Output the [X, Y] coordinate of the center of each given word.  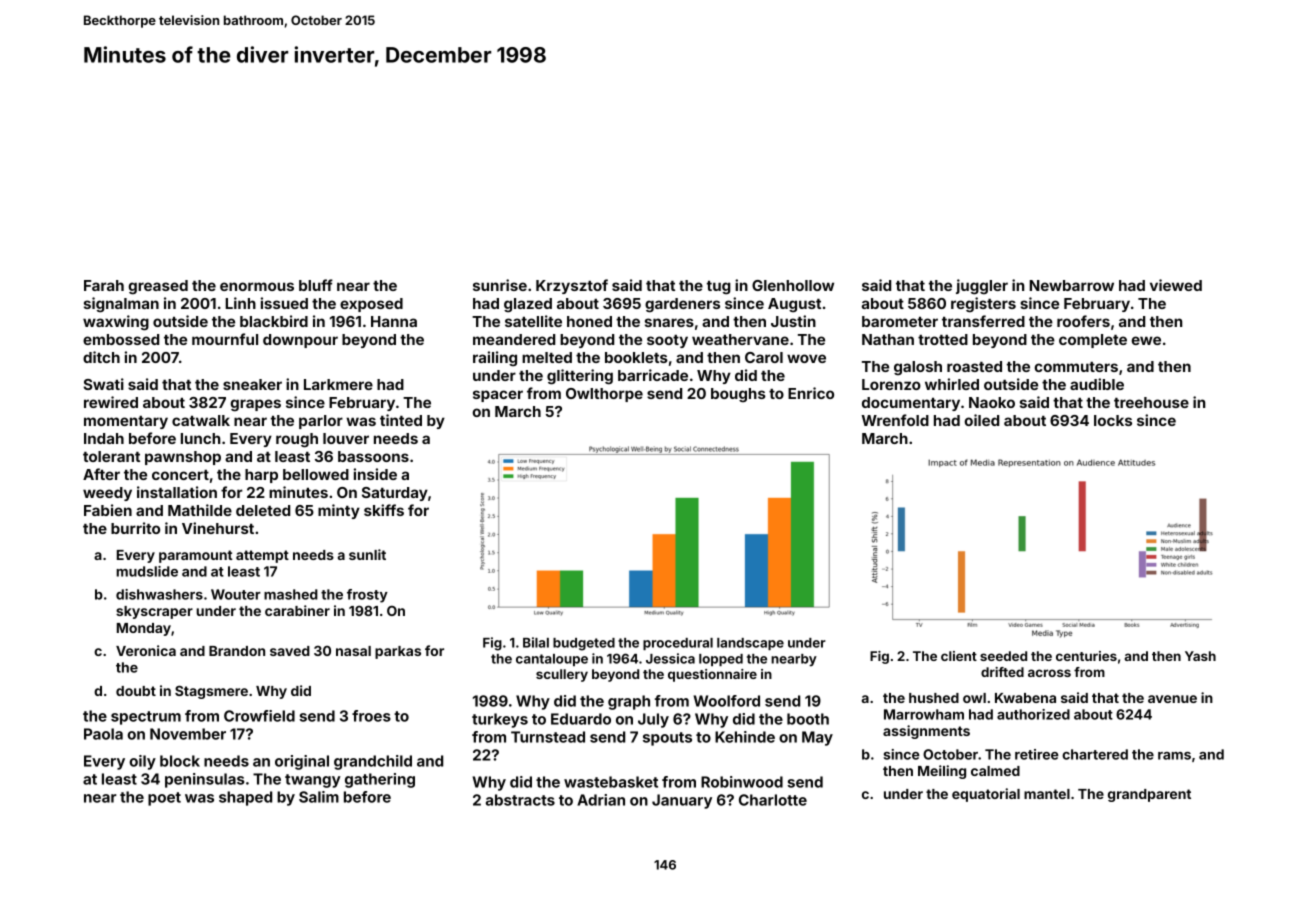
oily [142, 762]
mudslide [147, 571]
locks [1113, 420]
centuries [1086, 656]
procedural [678, 644]
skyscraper [154, 612]
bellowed [316, 474]
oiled [981, 420]
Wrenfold [895, 420]
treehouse [1151, 402]
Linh [240, 303]
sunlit [367, 554]
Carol [764, 357]
